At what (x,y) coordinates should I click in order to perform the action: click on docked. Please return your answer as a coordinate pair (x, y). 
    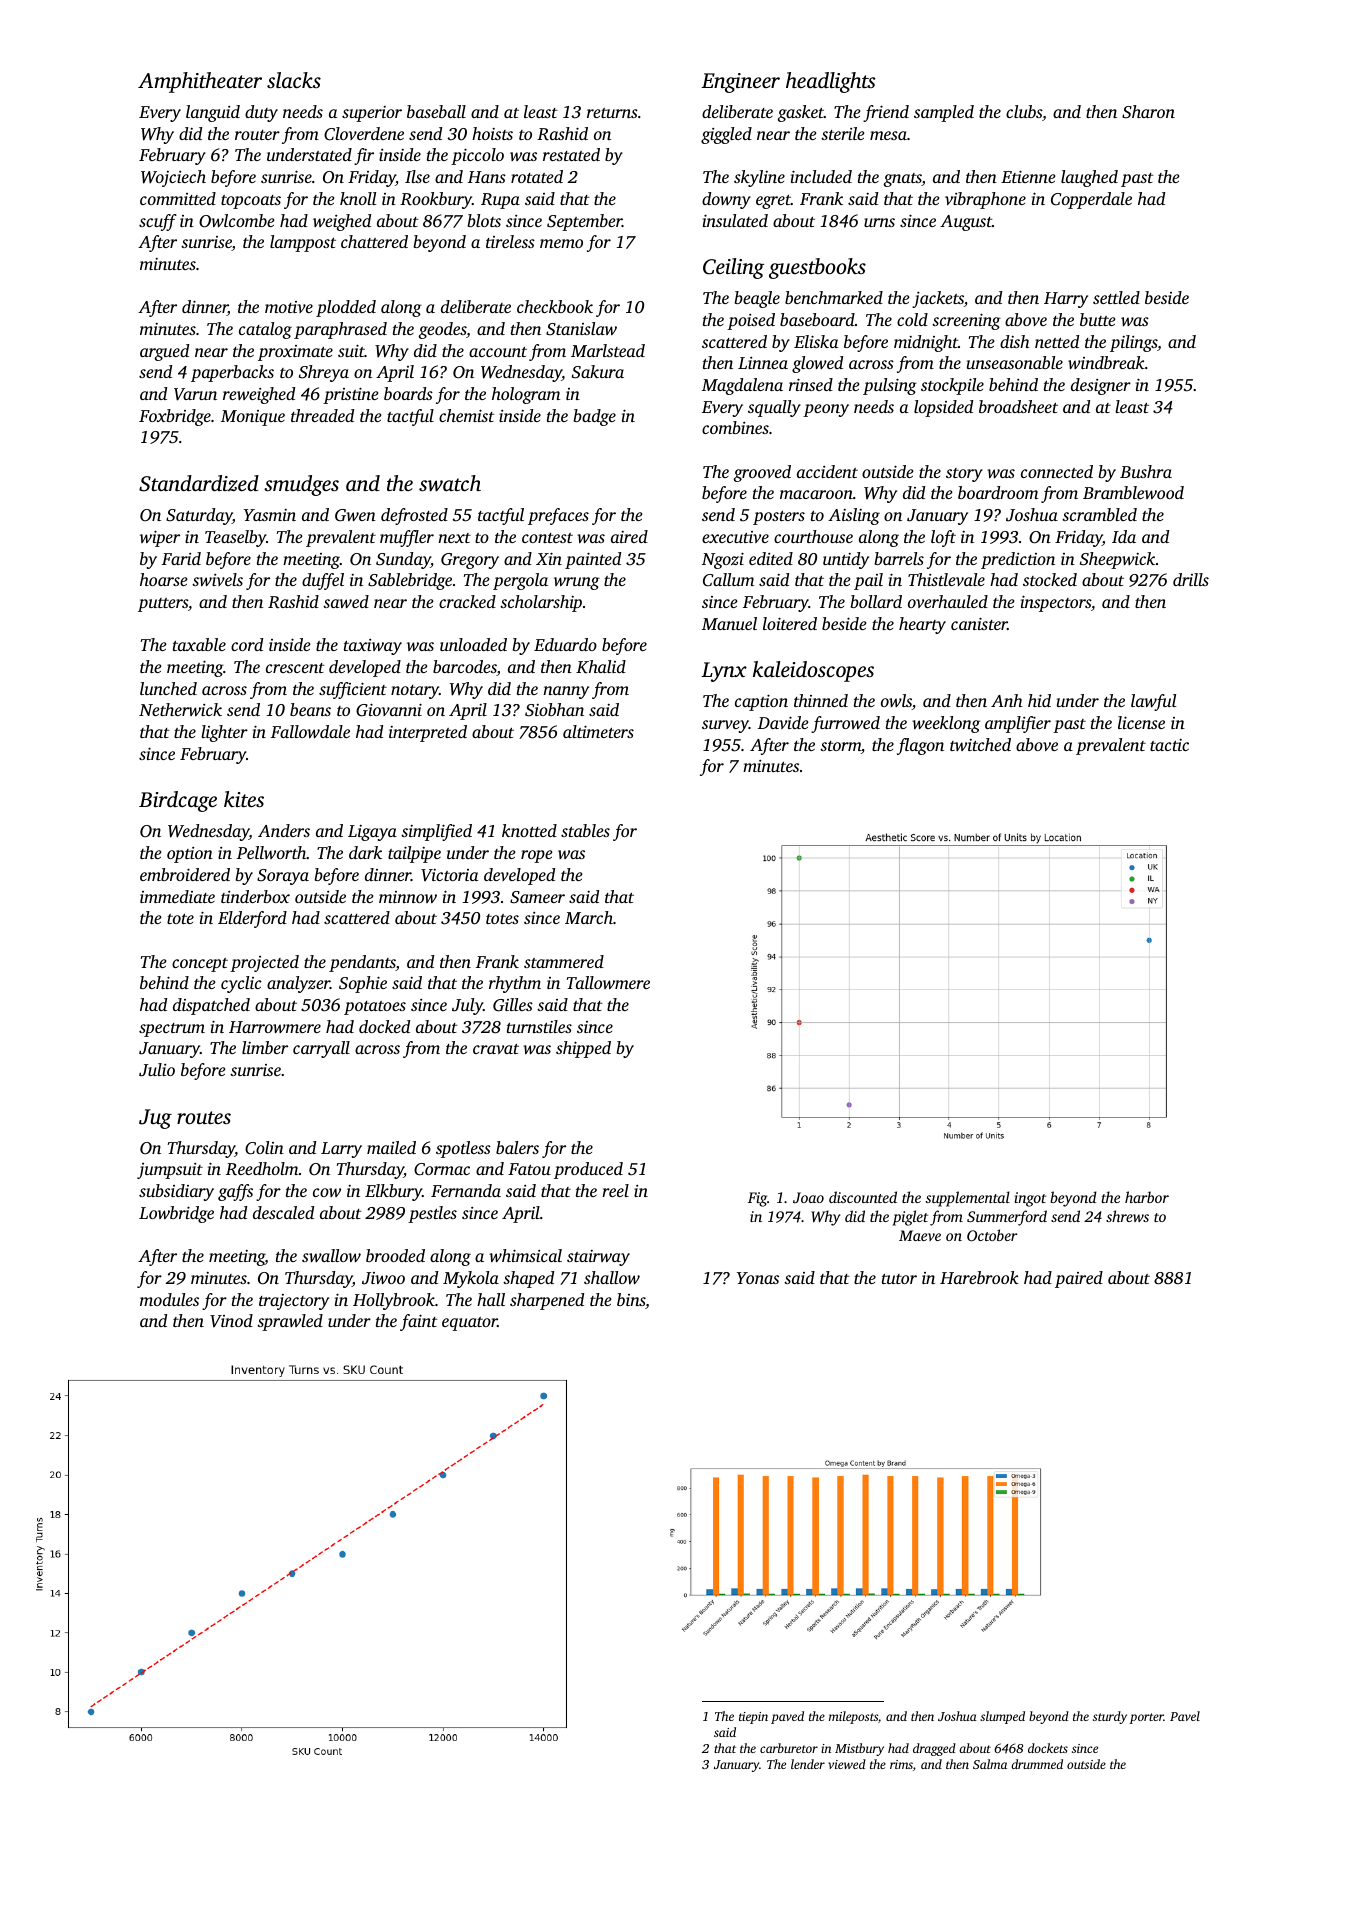
    Looking at the image, I should click on (384, 1026).
